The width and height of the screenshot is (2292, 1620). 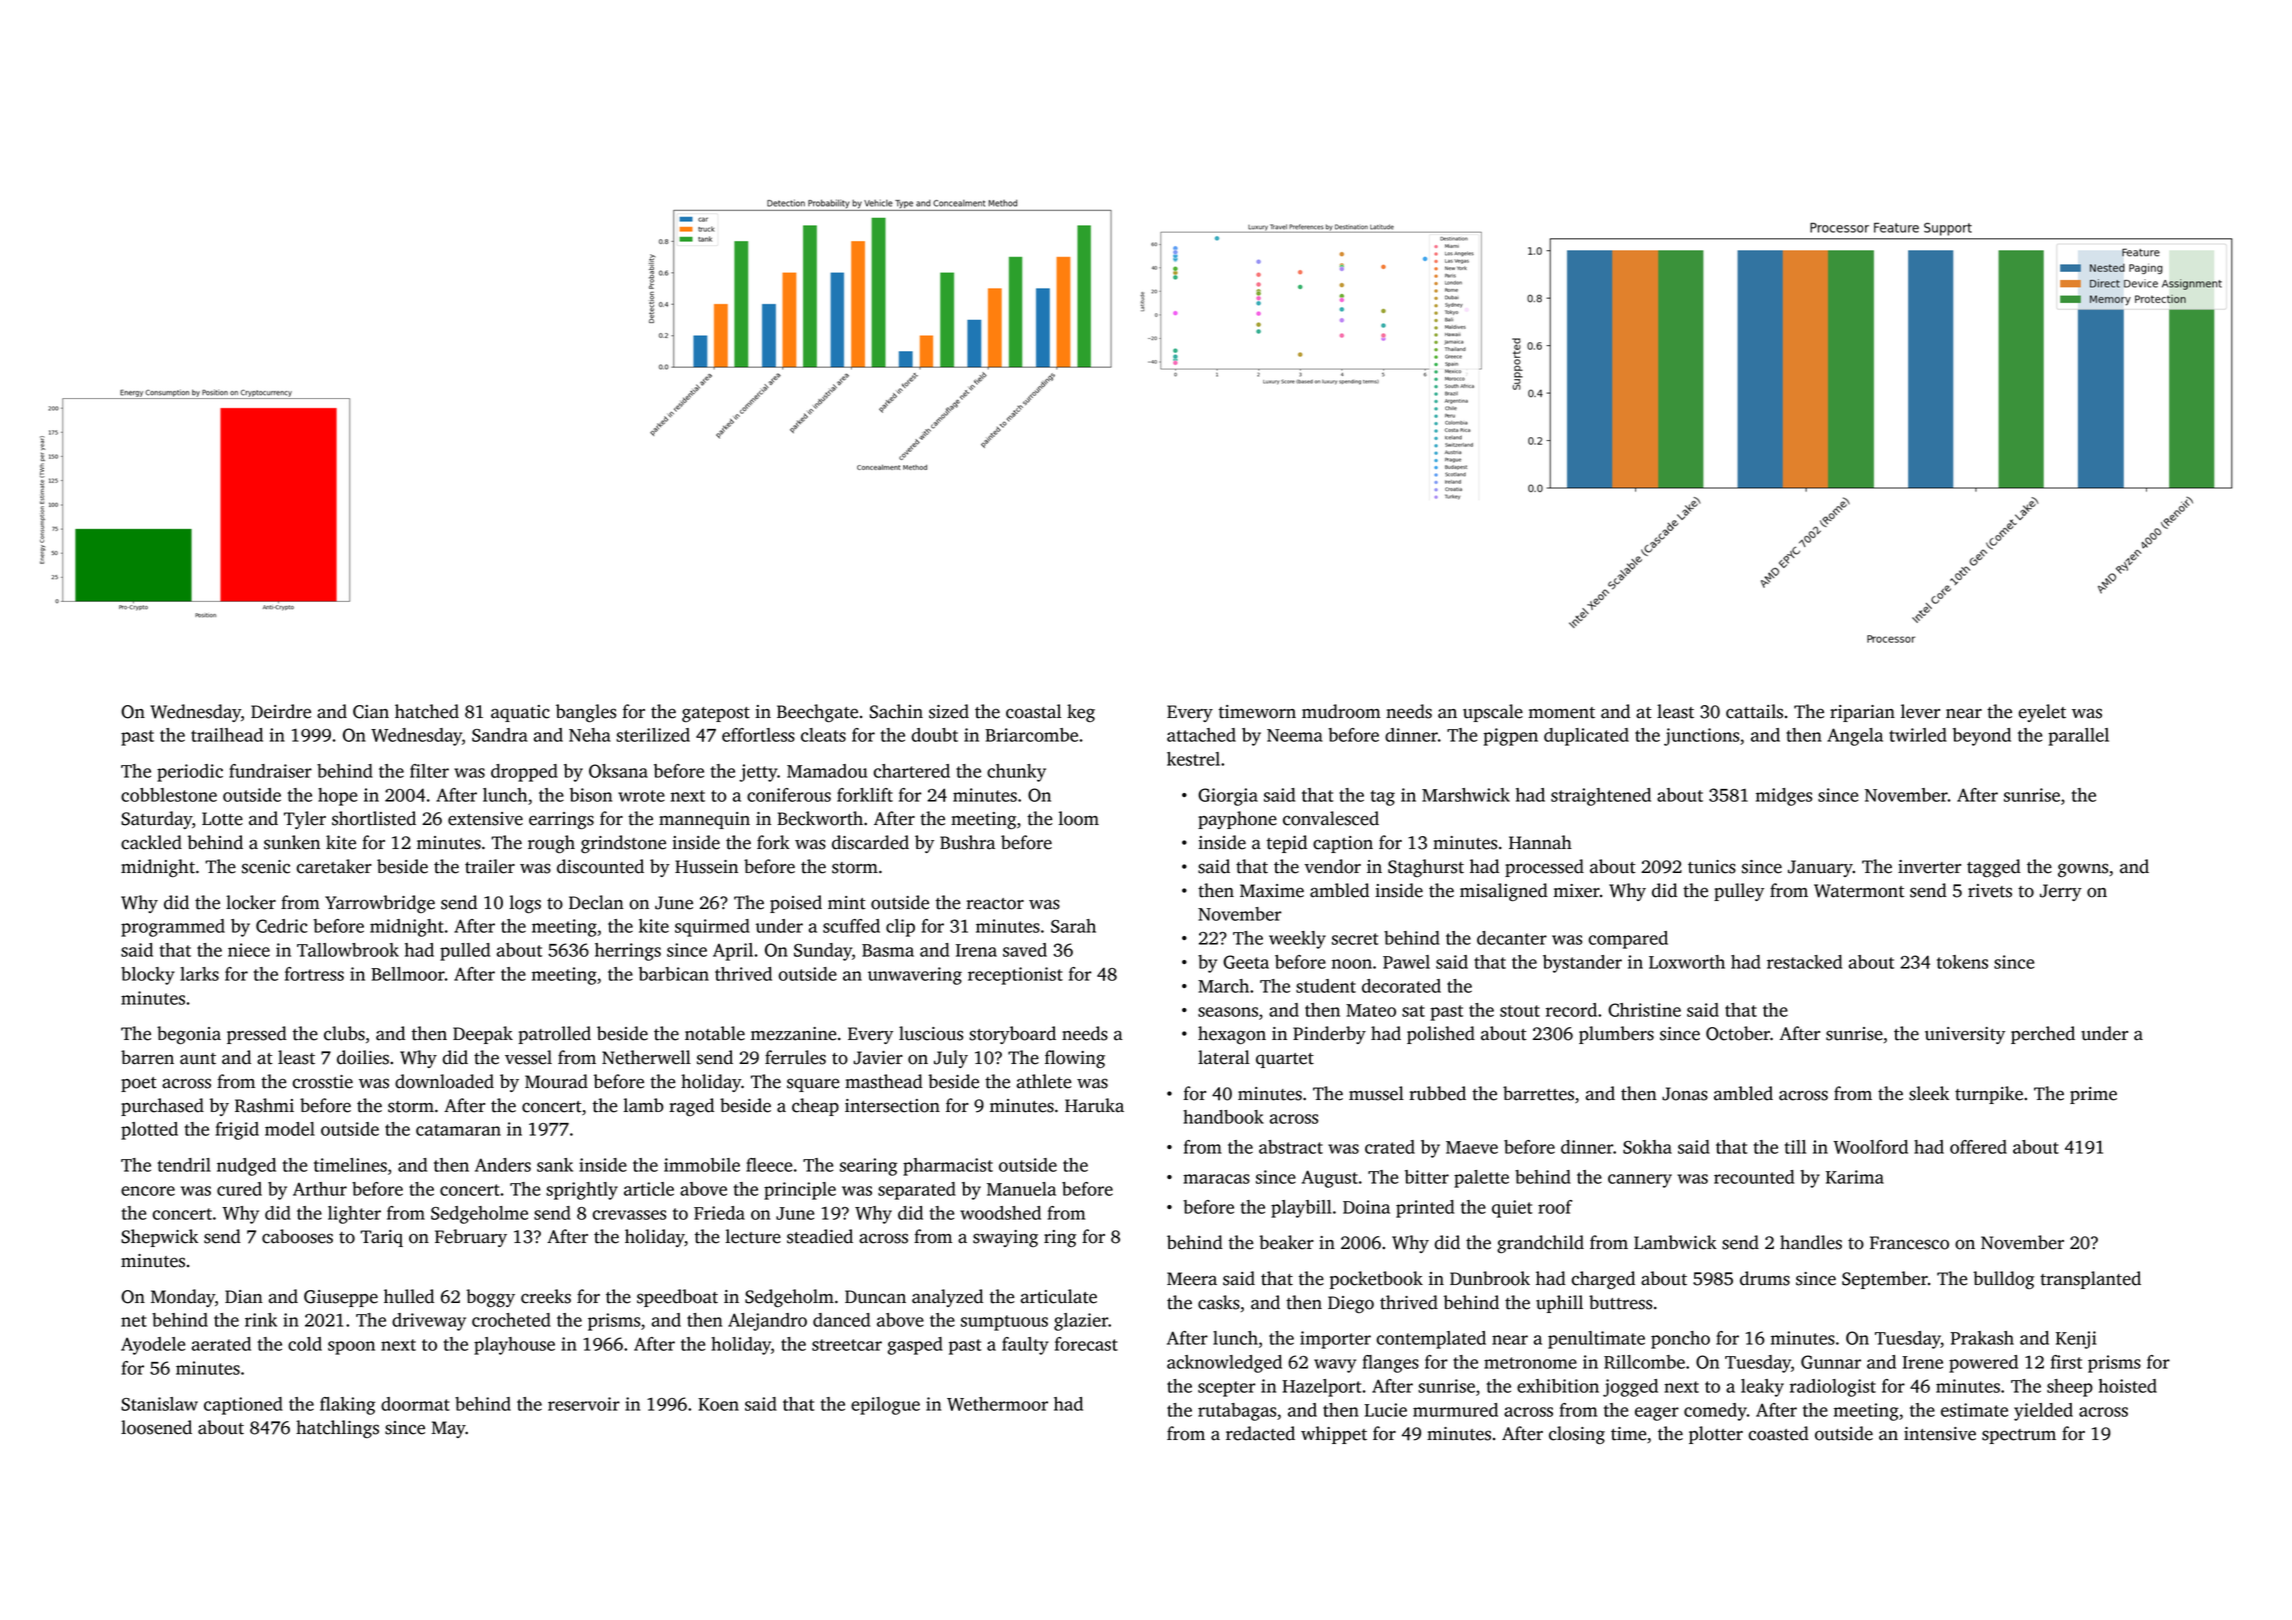 What do you see at coordinates (1351, 1304) in the screenshot?
I see `Diego` at bounding box center [1351, 1304].
